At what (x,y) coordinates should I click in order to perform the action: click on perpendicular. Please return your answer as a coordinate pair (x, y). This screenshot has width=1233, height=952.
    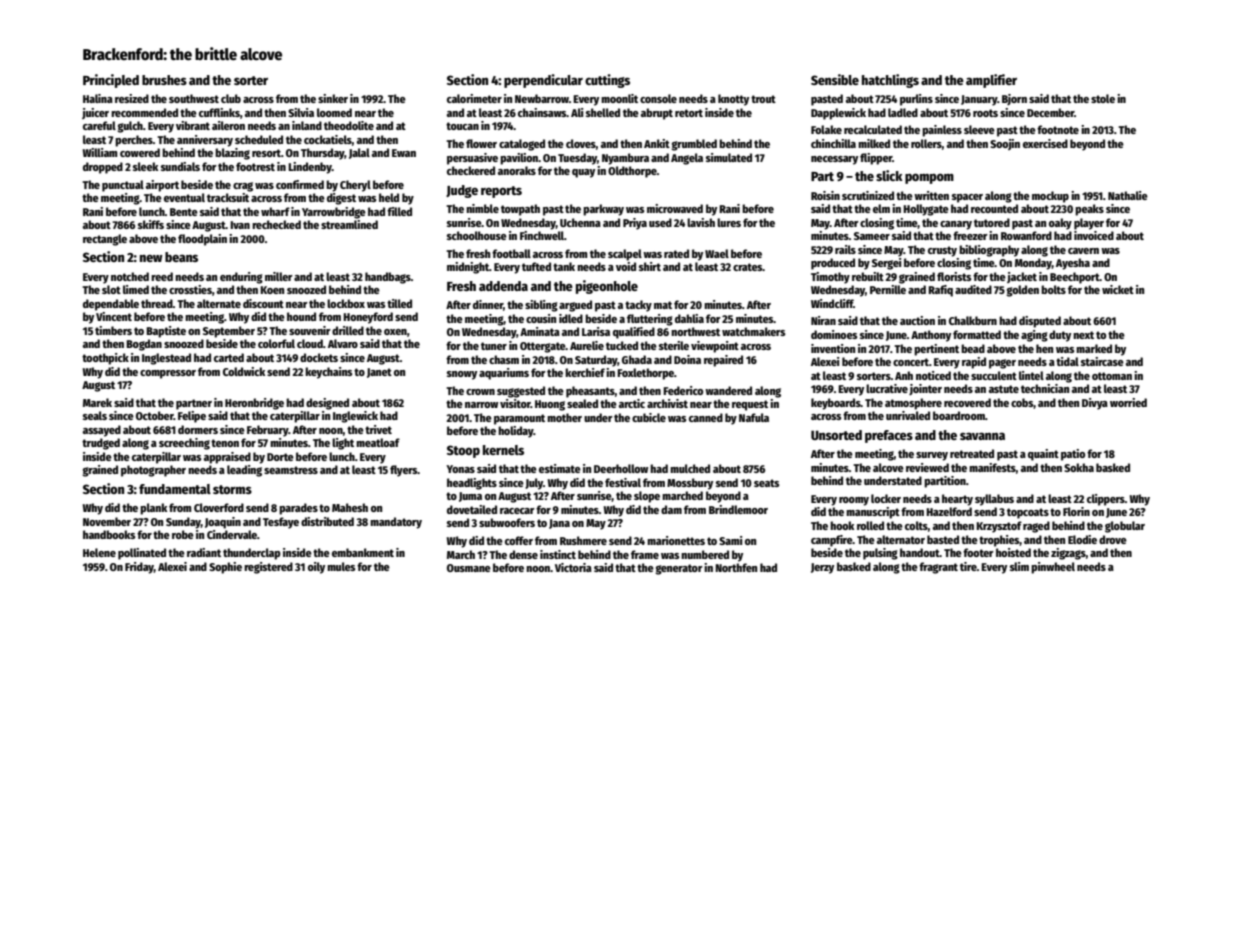
    Looking at the image, I should click on (543, 81).
